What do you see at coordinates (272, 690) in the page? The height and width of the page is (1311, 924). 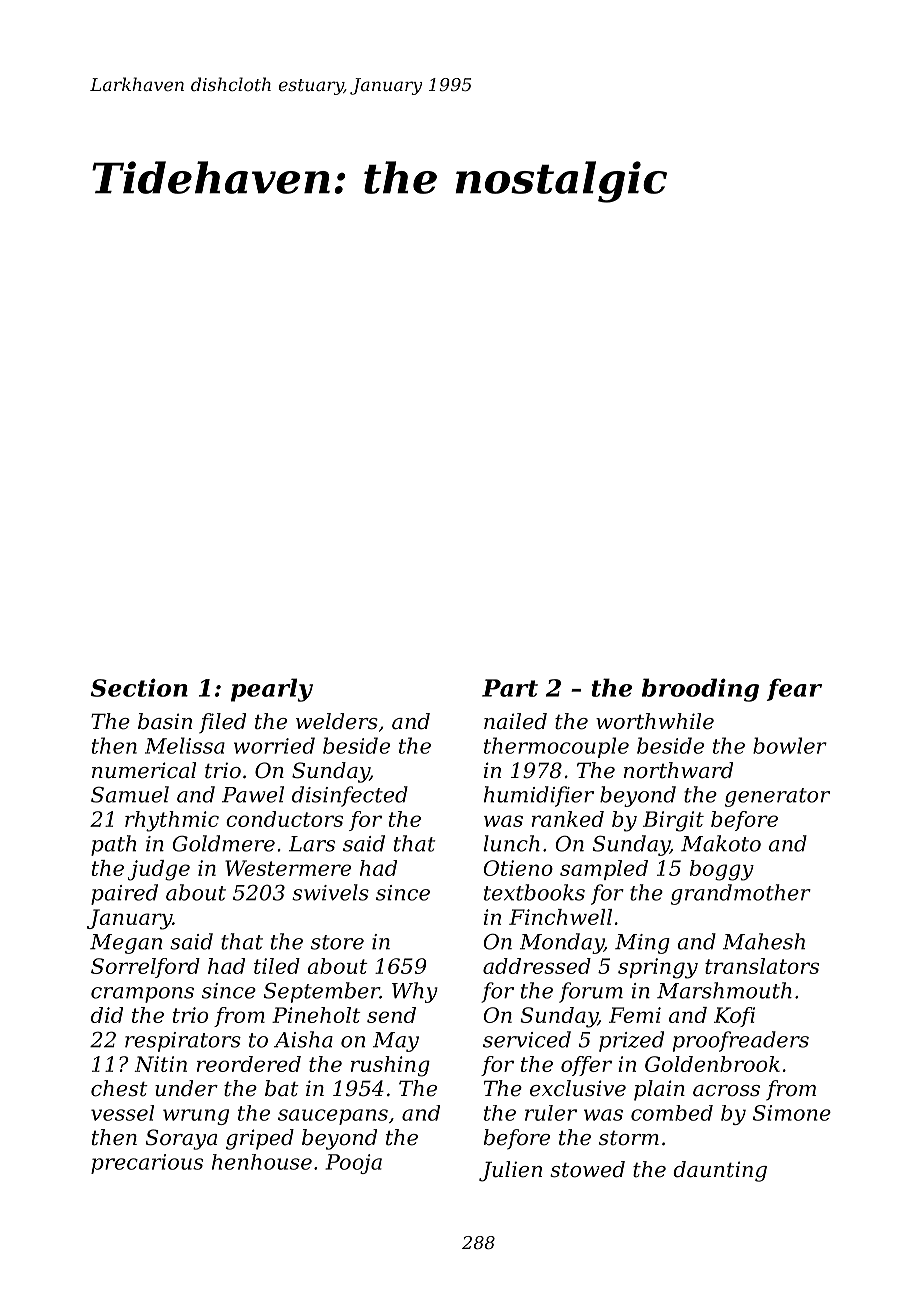 I see `pearly` at bounding box center [272, 690].
